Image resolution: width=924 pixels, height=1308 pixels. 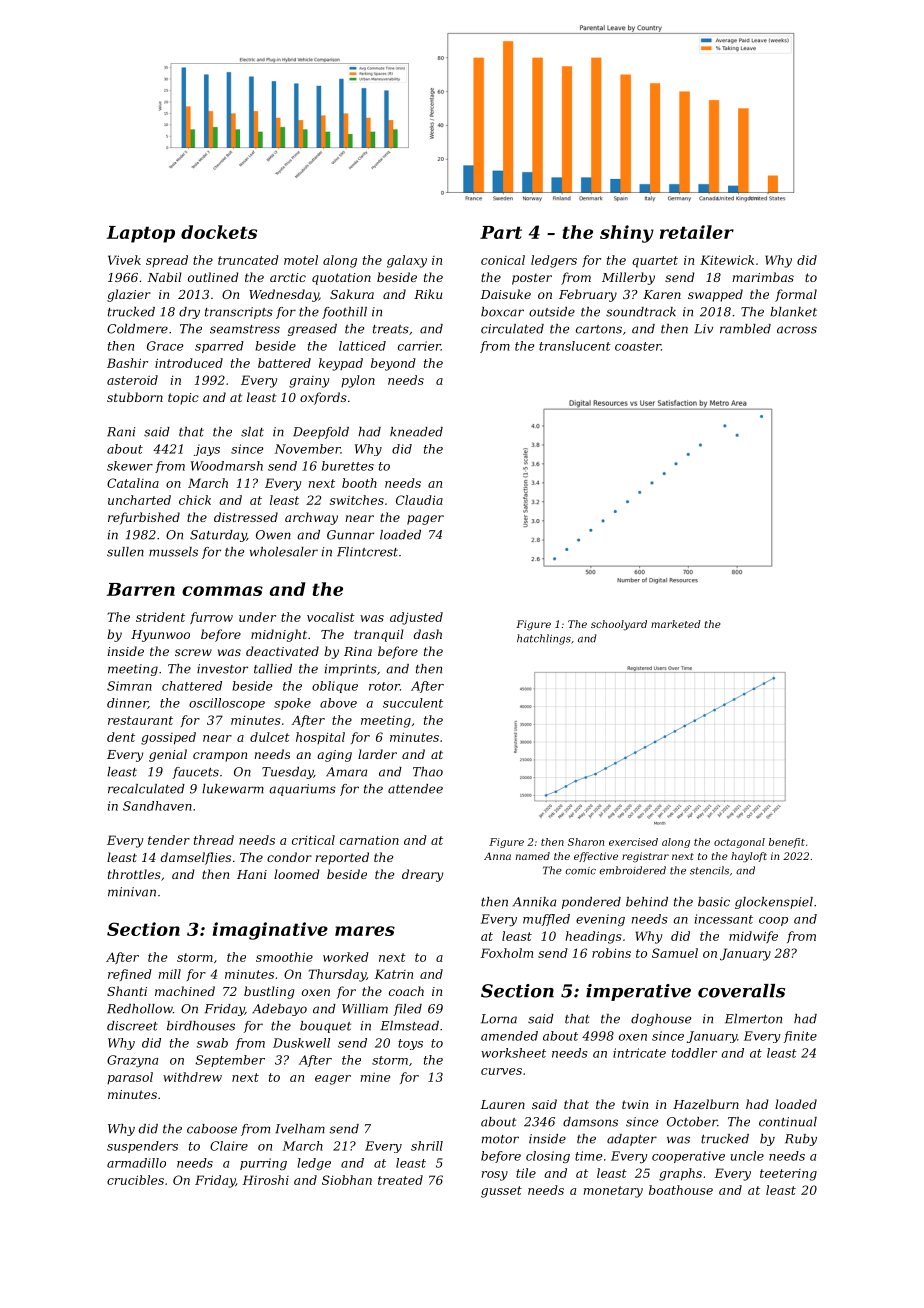 What do you see at coordinates (715, 295) in the screenshot?
I see `swapped` at bounding box center [715, 295].
